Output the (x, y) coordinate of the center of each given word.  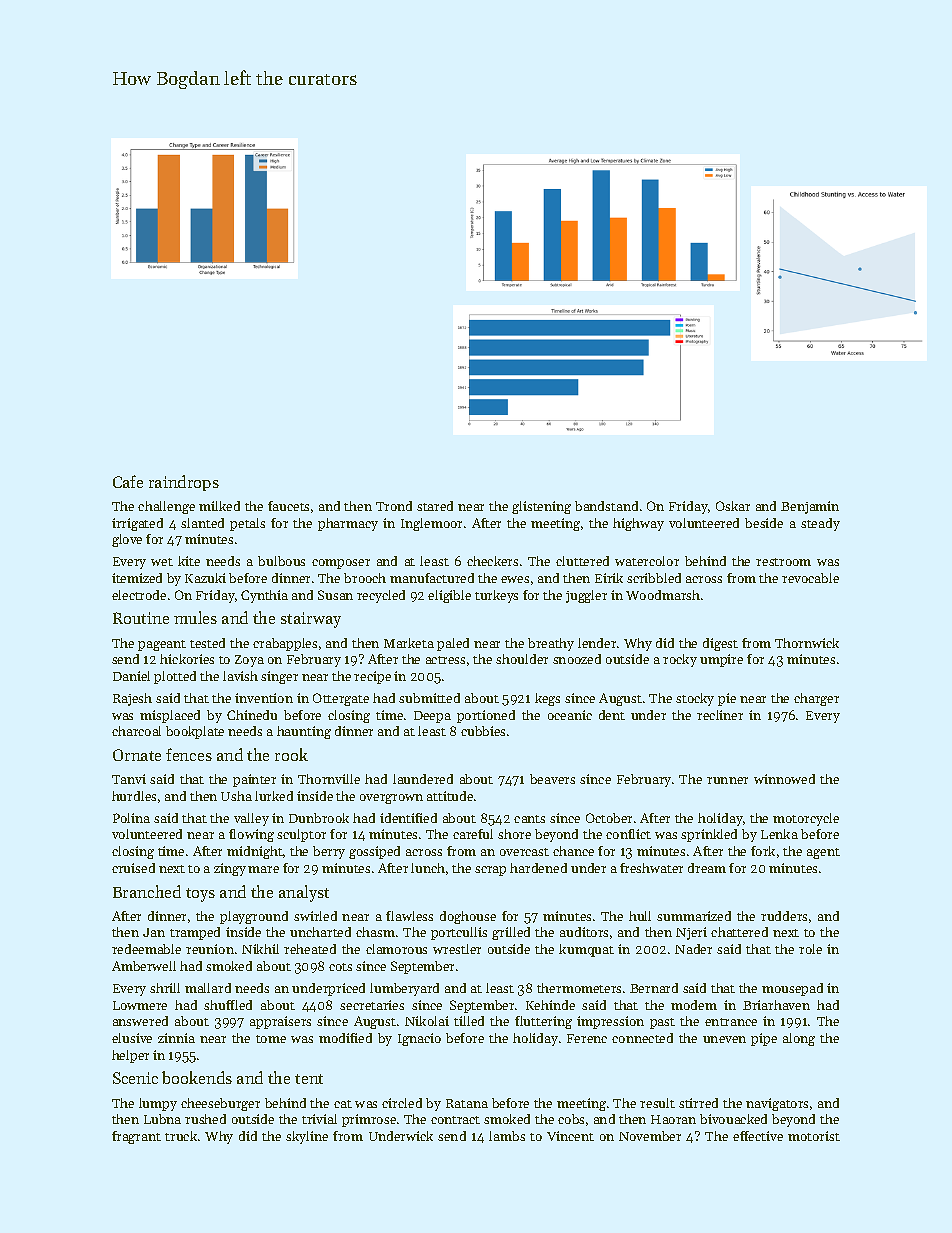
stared (435, 506)
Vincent (570, 1136)
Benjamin (810, 507)
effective (758, 1136)
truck (181, 1136)
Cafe (128, 481)
